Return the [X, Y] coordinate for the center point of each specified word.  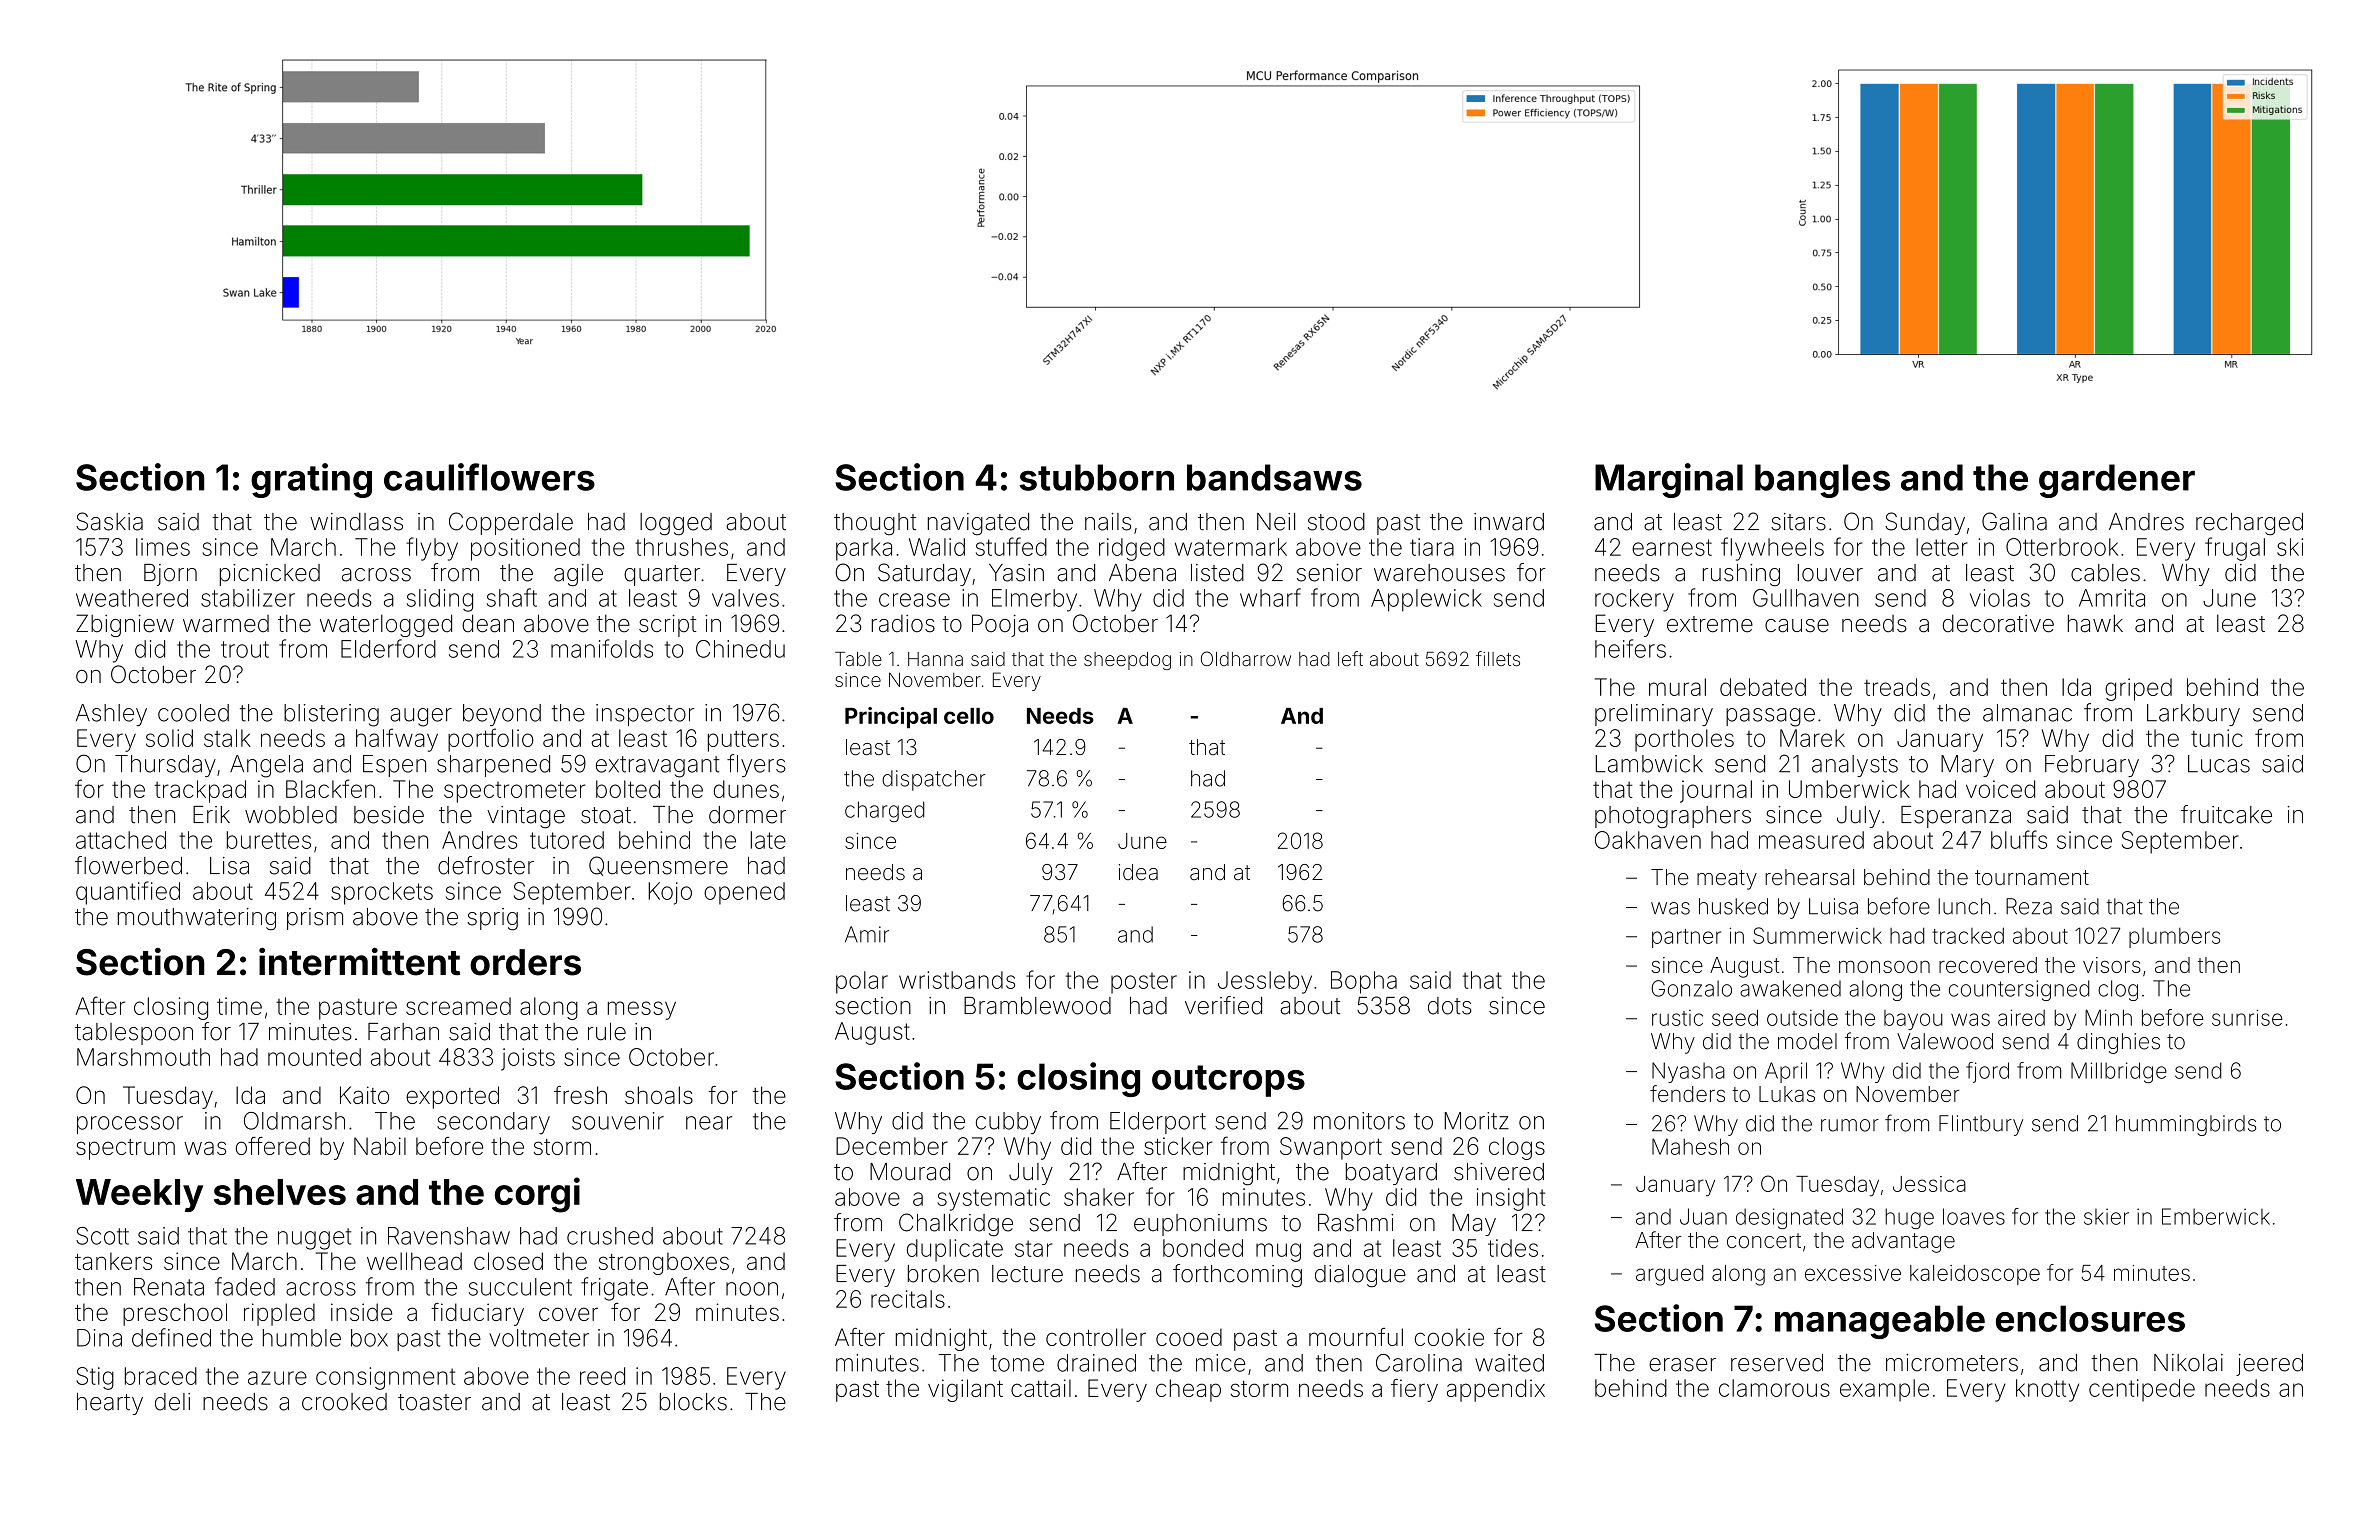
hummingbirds [2186, 1125]
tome [1017, 1363]
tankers [113, 1261]
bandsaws [1274, 477]
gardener [2117, 481]
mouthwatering [197, 919]
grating [311, 480]
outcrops [1228, 1081]
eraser [1682, 1365]
